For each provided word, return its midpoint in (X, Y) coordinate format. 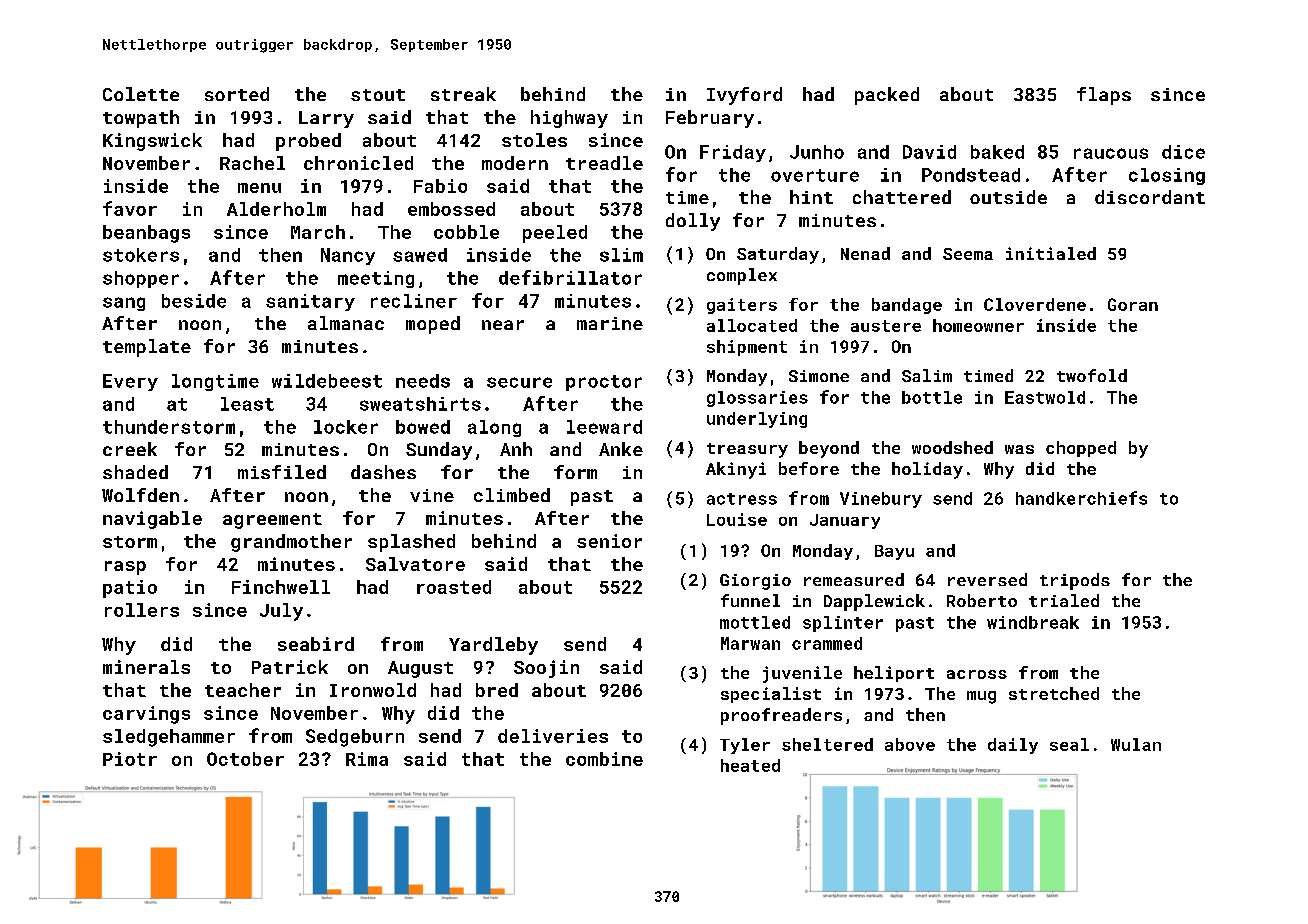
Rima (367, 759)
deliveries (553, 736)
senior (609, 541)
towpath (141, 119)
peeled (555, 234)
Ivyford (744, 96)
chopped (1081, 449)
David (929, 152)
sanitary (310, 302)
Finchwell (281, 587)
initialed (1051, 253)
